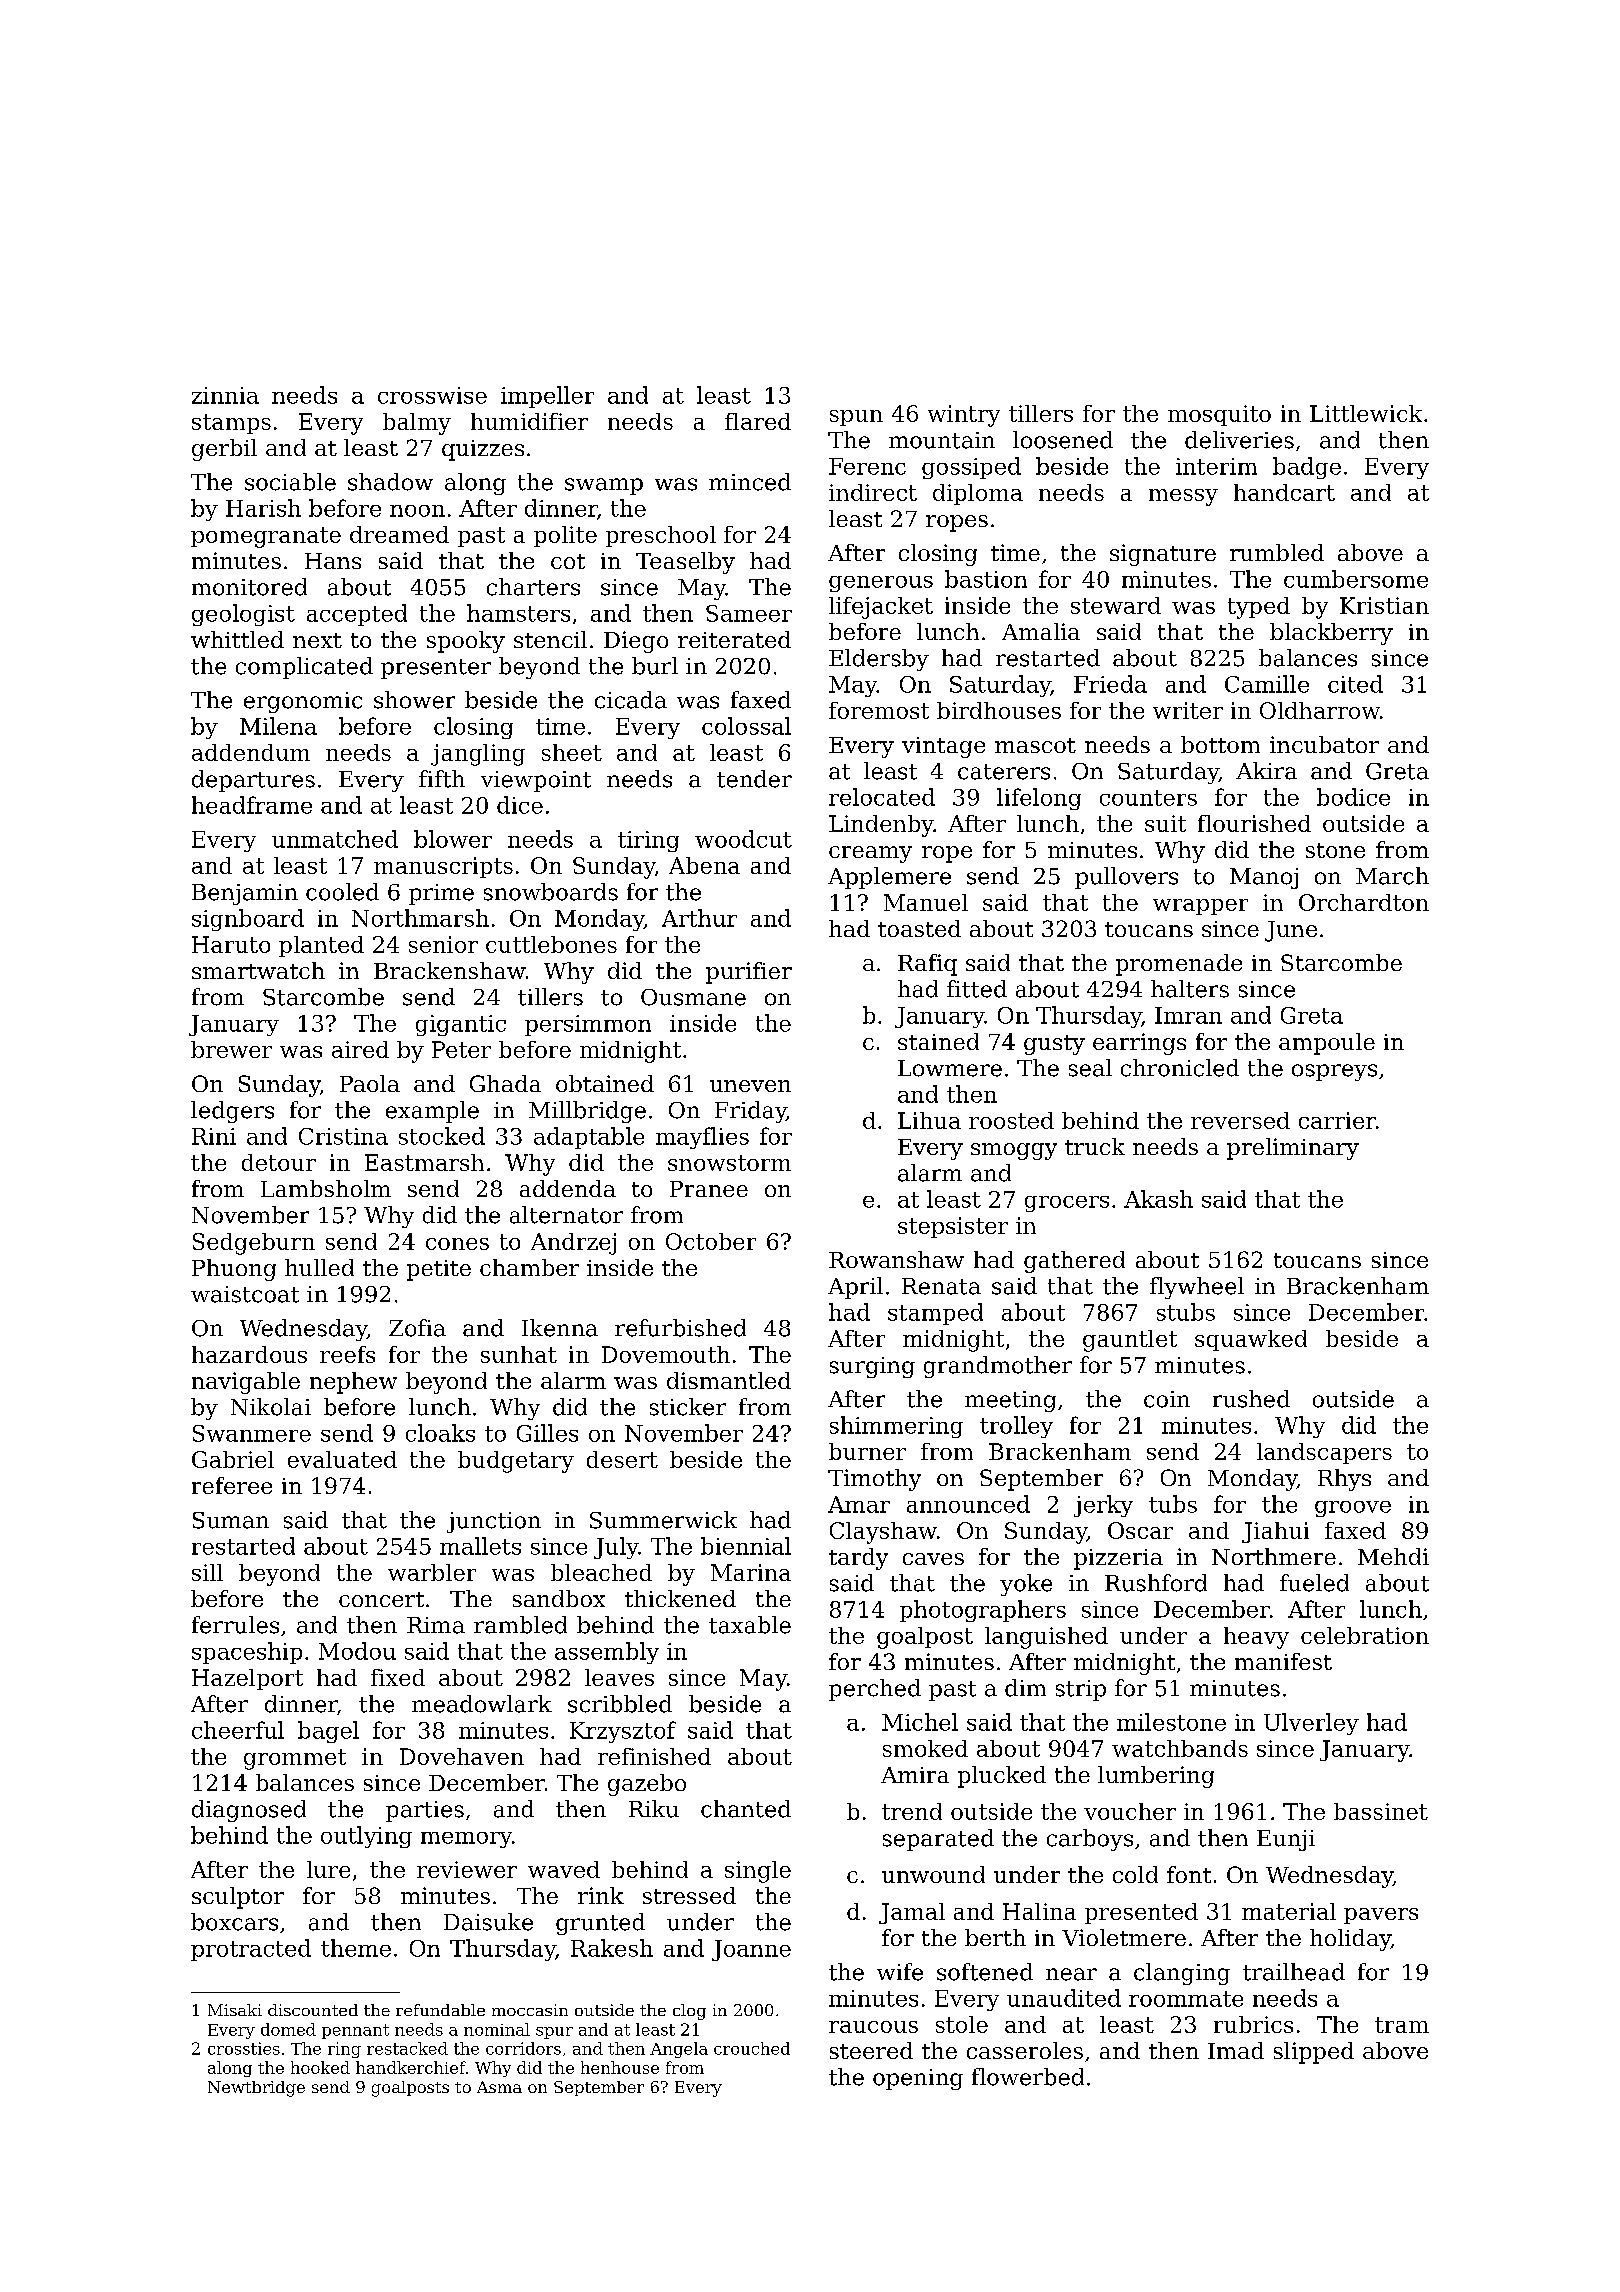  What do you see at coordinates (689, 1895) in the screenshot?
I see `stressed` at bounding box center [689, 1895].
